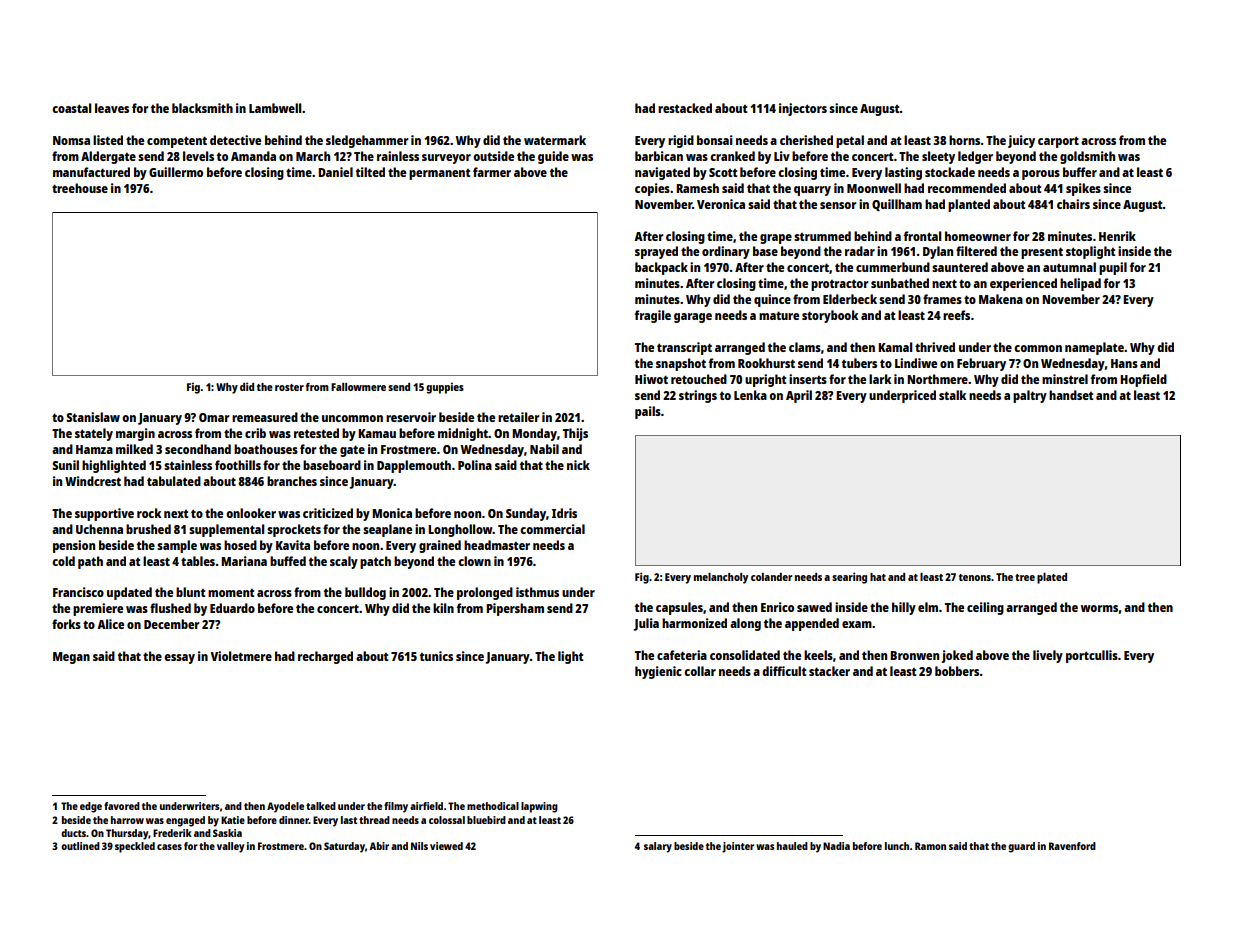  Describe the element at coordinates (738, 847) in the screenshot. I see `jointer` at that location.
